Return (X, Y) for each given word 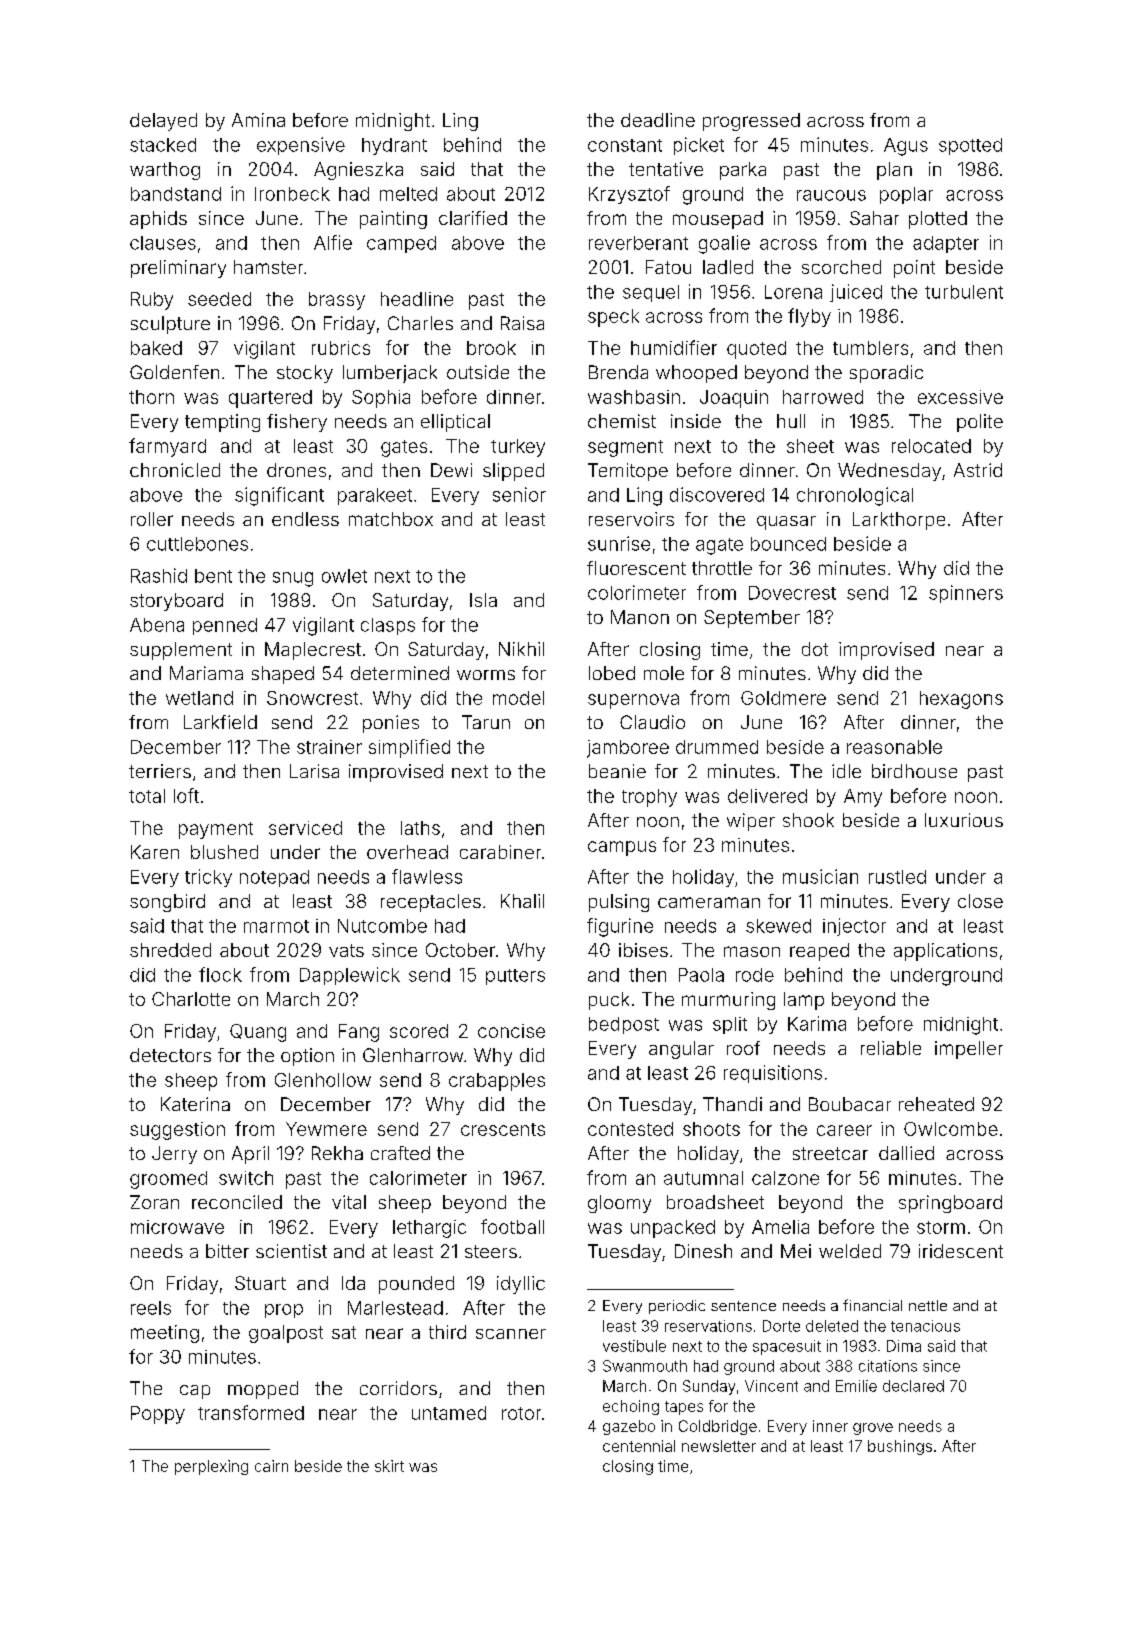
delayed (163, 122)
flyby (809, 317)
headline (417, 299)
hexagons (961, 700)
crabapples (497, 1082)
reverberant (638, 243)
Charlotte (191, 999)
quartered (270, 399)
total (147, 796)
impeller (969, 1050)
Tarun (486, 722)
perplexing (211, 1467)
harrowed (823, 397)
